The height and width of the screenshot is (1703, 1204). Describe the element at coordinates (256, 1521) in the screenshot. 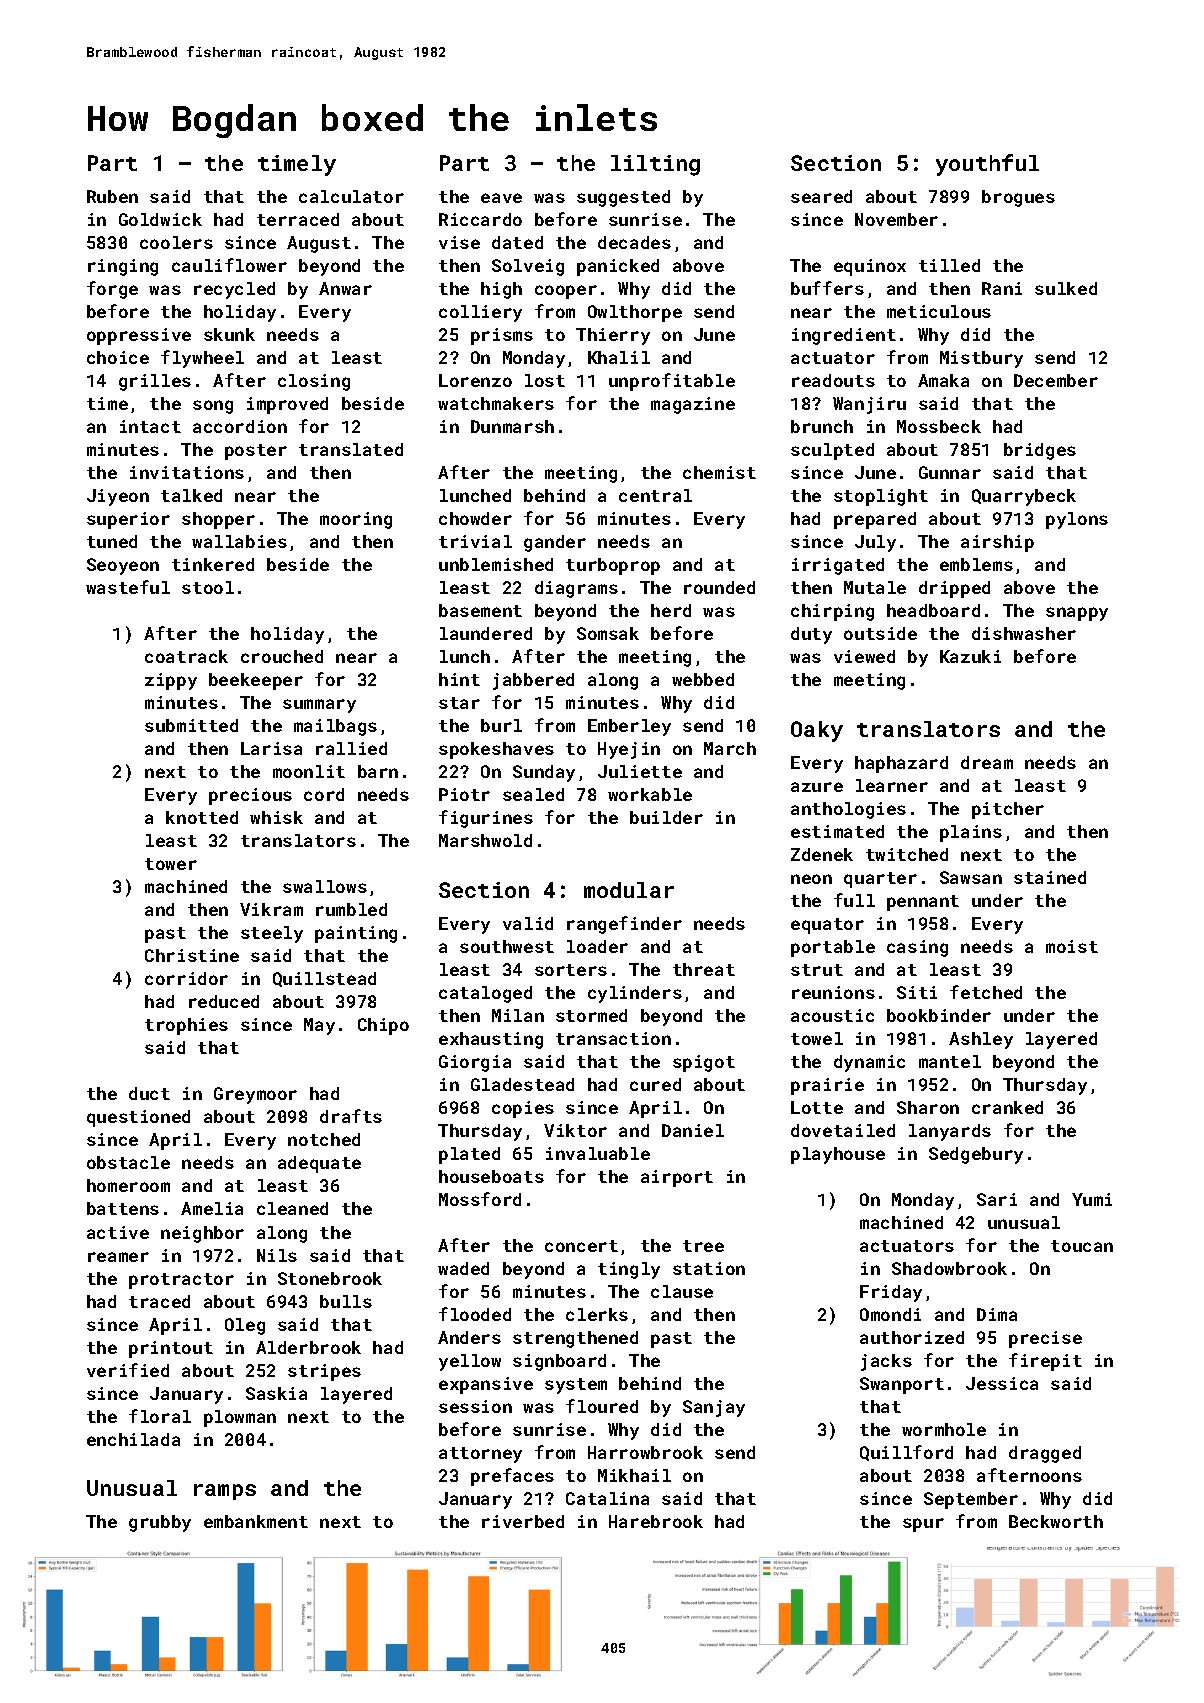

I see `embankment` at that location.
